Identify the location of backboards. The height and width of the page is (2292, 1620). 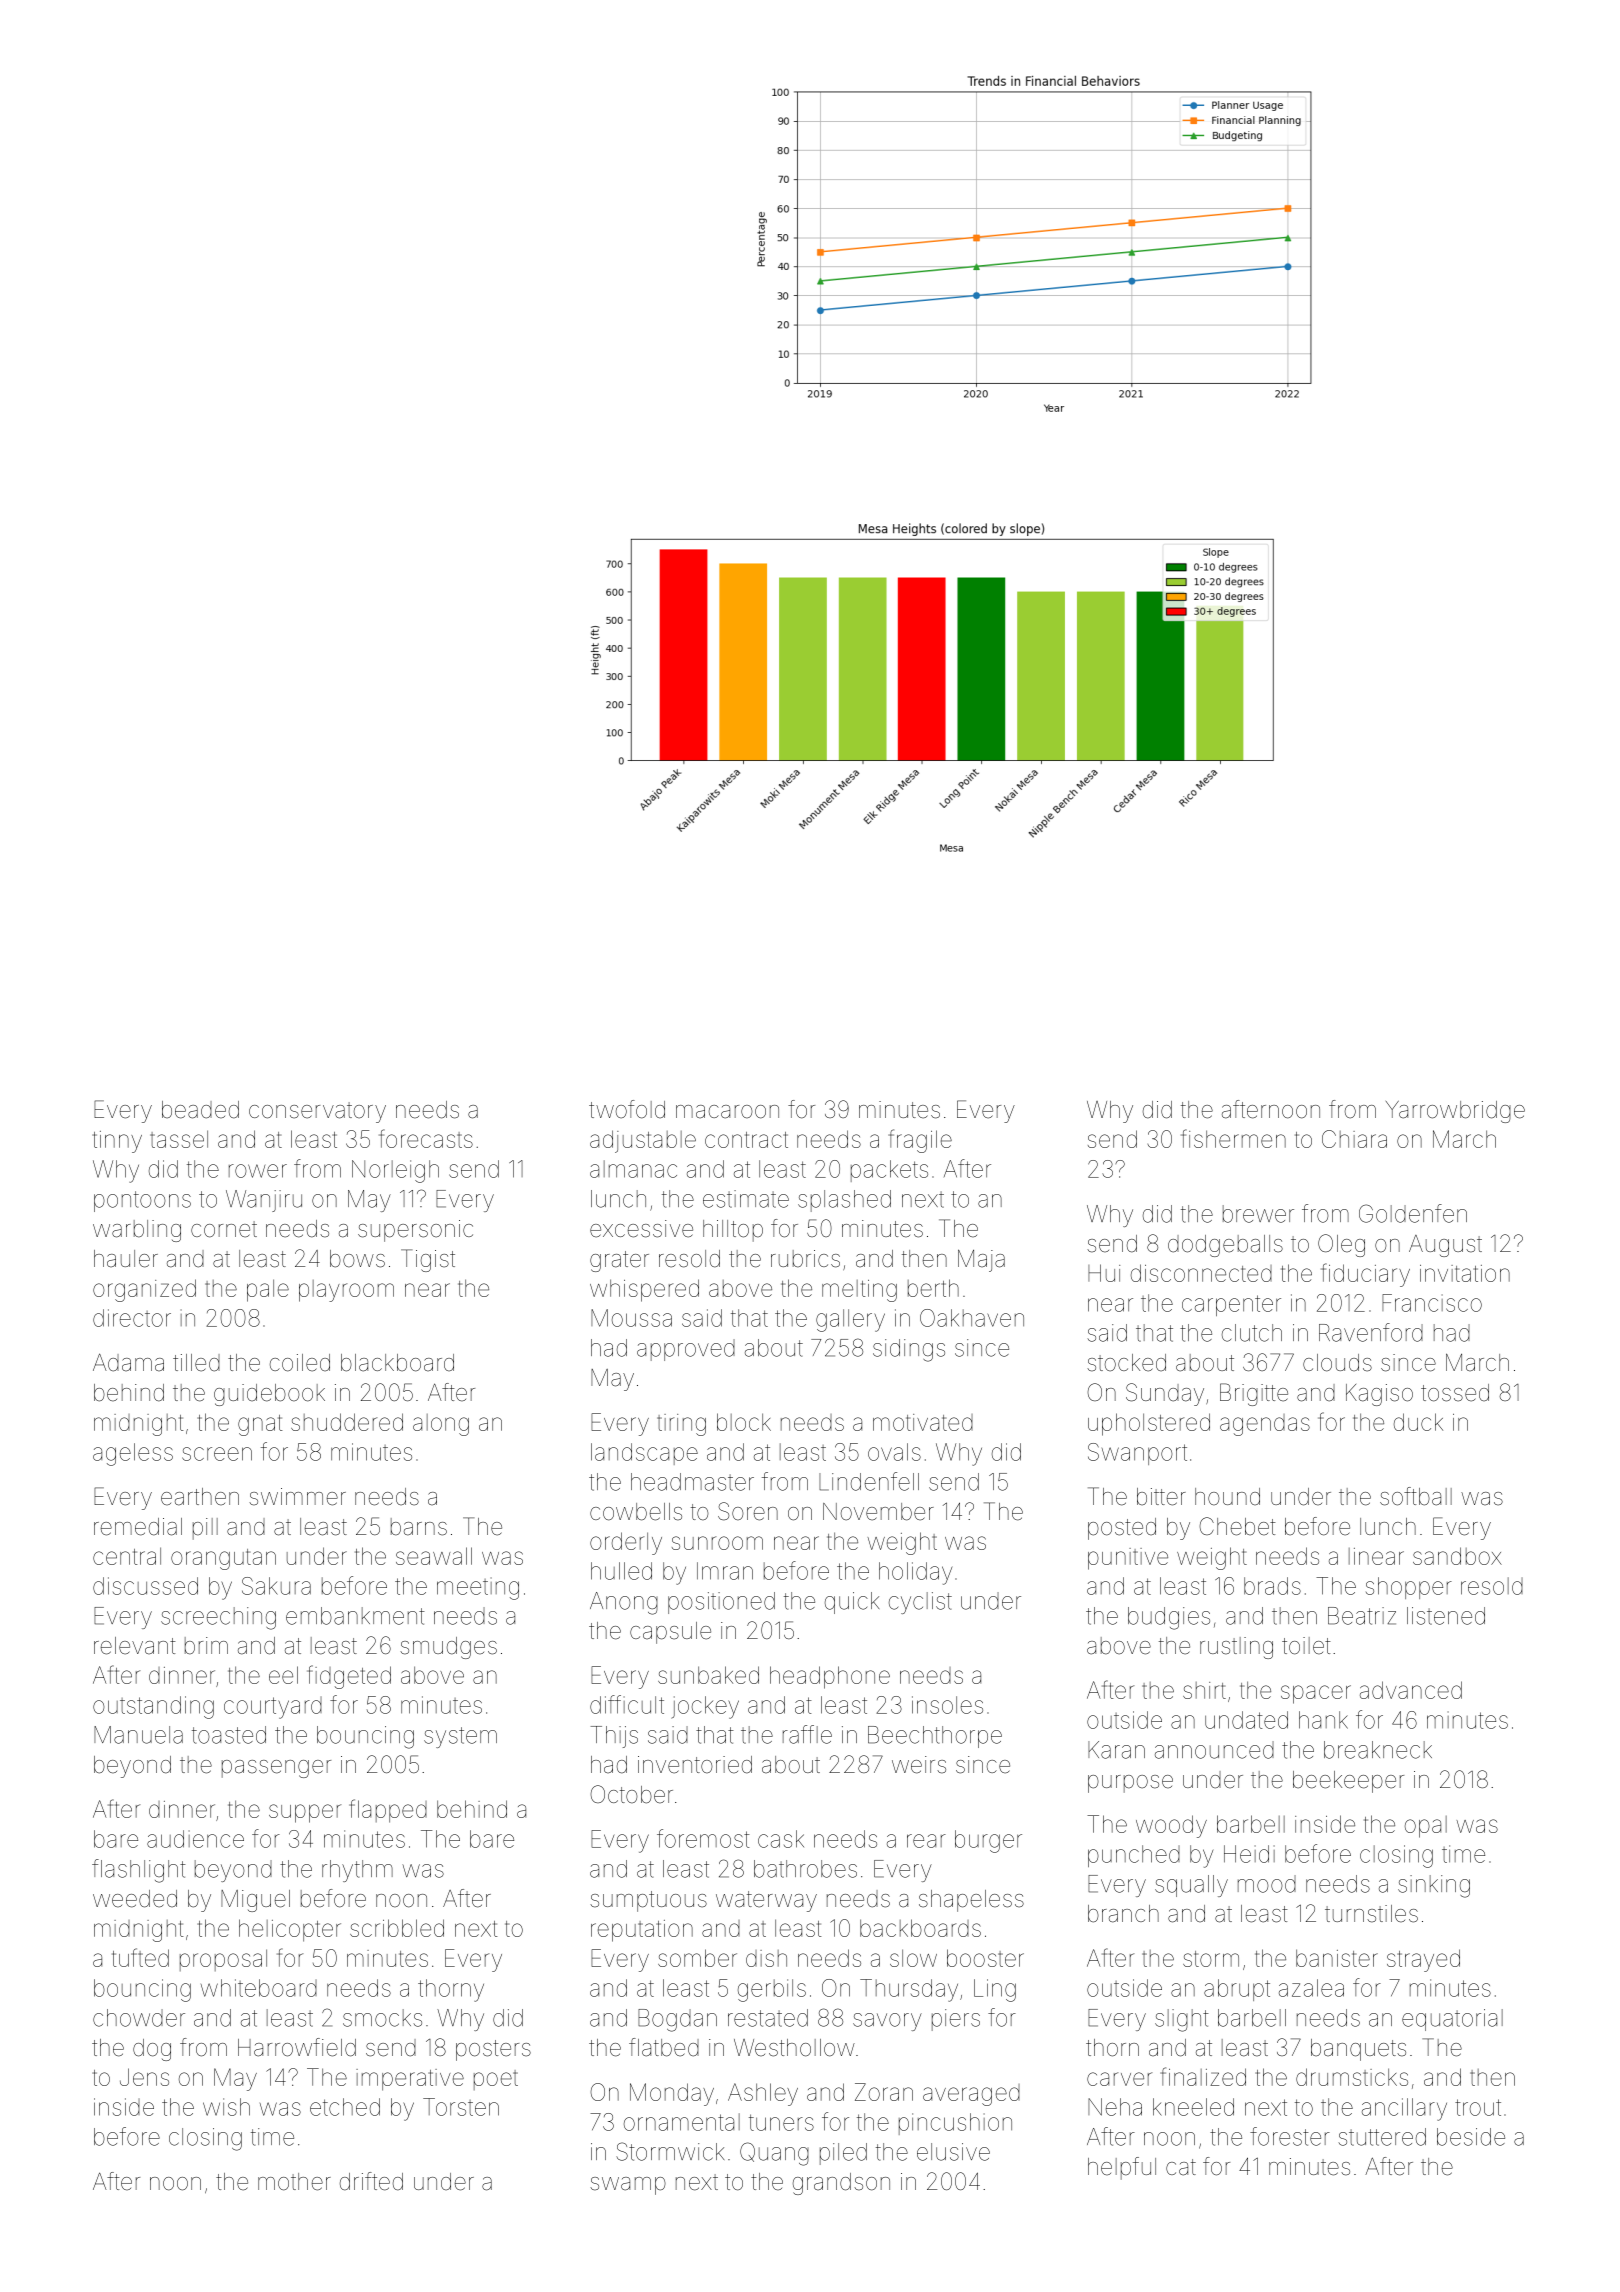
(920, 1928).
